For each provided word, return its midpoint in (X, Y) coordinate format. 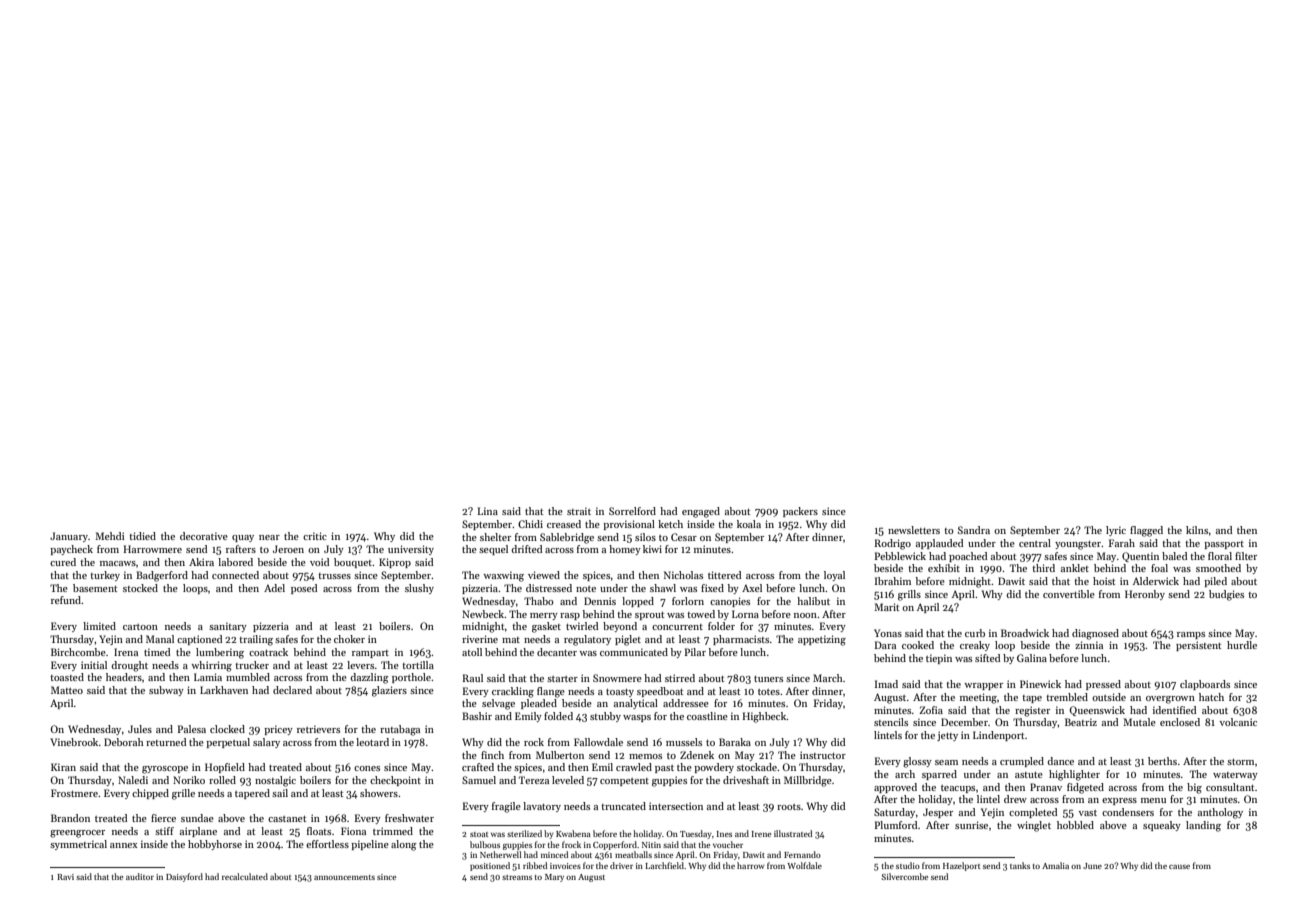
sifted (987, 658)
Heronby (1145, 595)
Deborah (124, 742)
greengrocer (77, 834)
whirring (211, 666)
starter (562, 679)
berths (1162, 761)
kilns (1197, 530)
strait (579, 511)
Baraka (735, 742)
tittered (724, 575)
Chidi (530, 524)
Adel (274, 588)
